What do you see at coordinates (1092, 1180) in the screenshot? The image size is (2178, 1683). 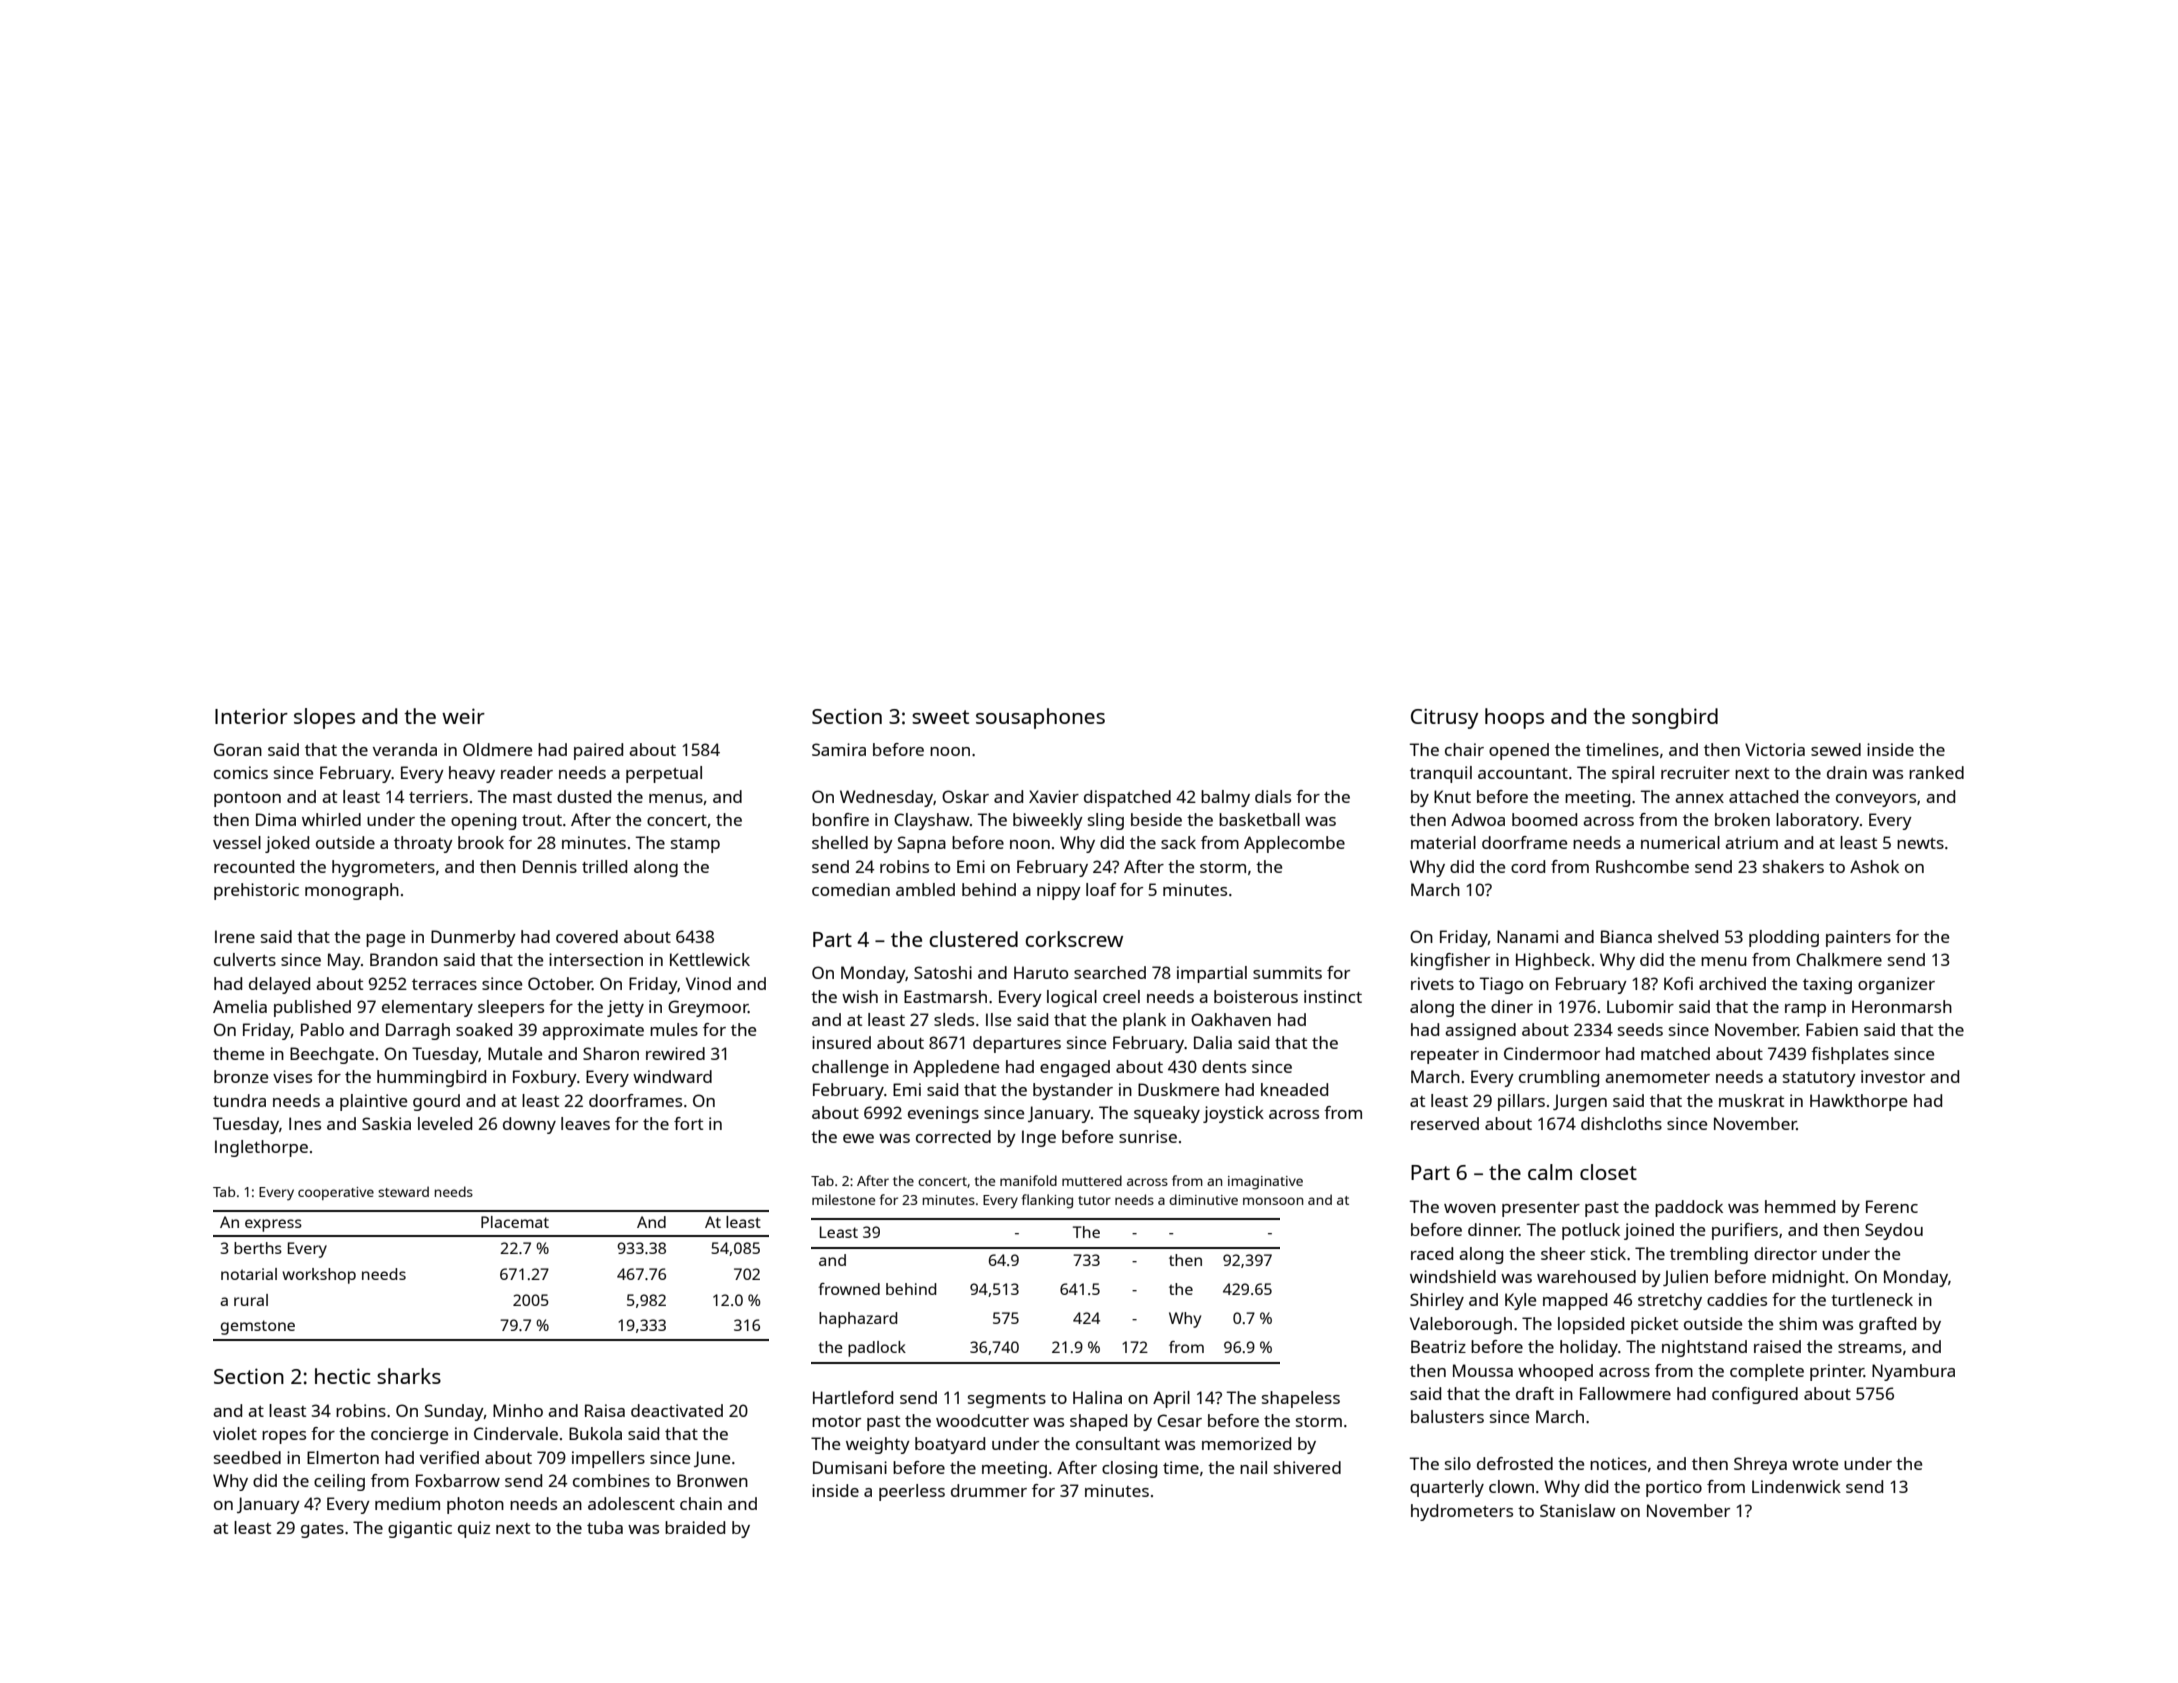 I see `muttered` at bounding box center [1092, 1180].
